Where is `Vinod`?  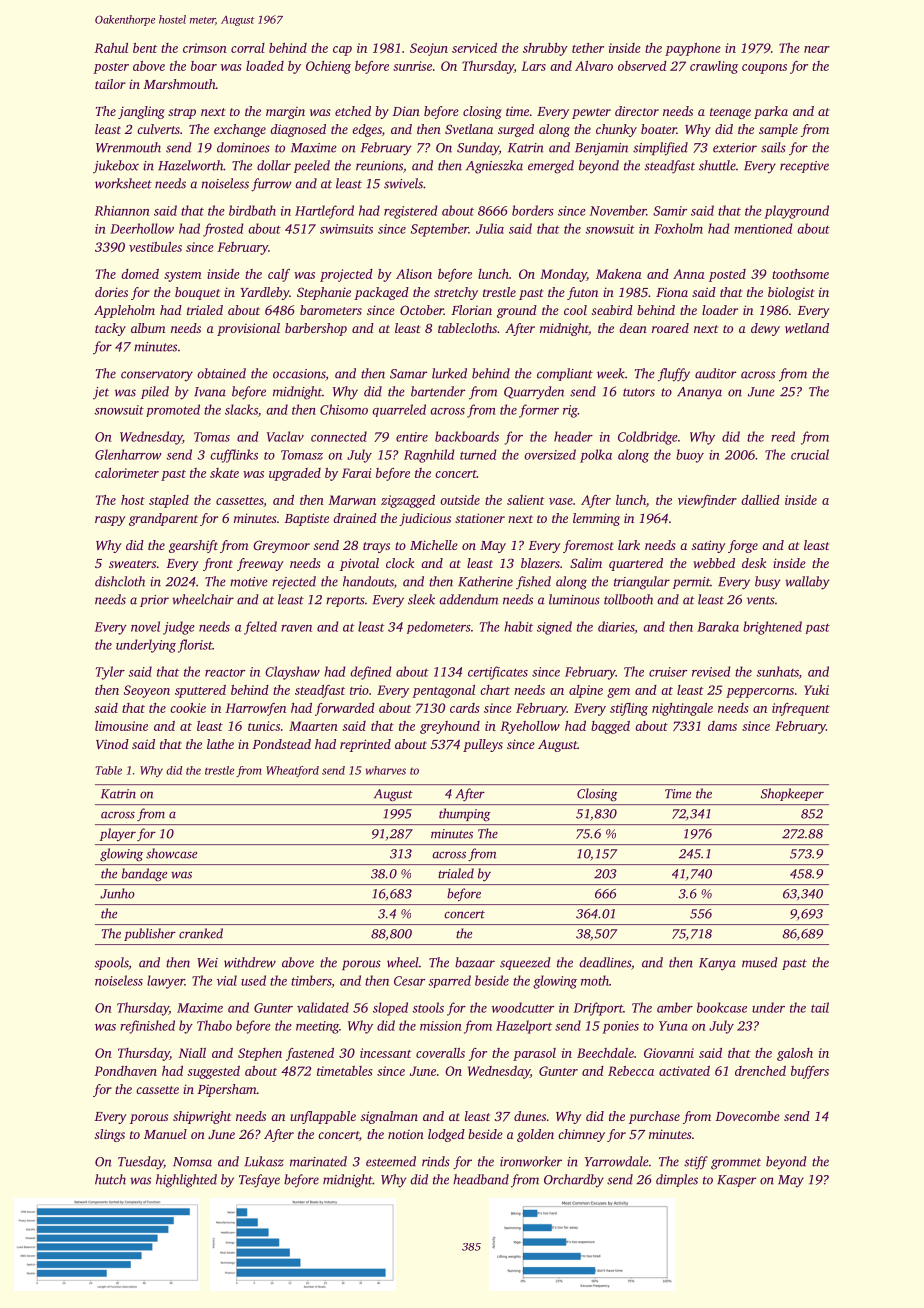 Vinod is located at coordinates (112, 744).
